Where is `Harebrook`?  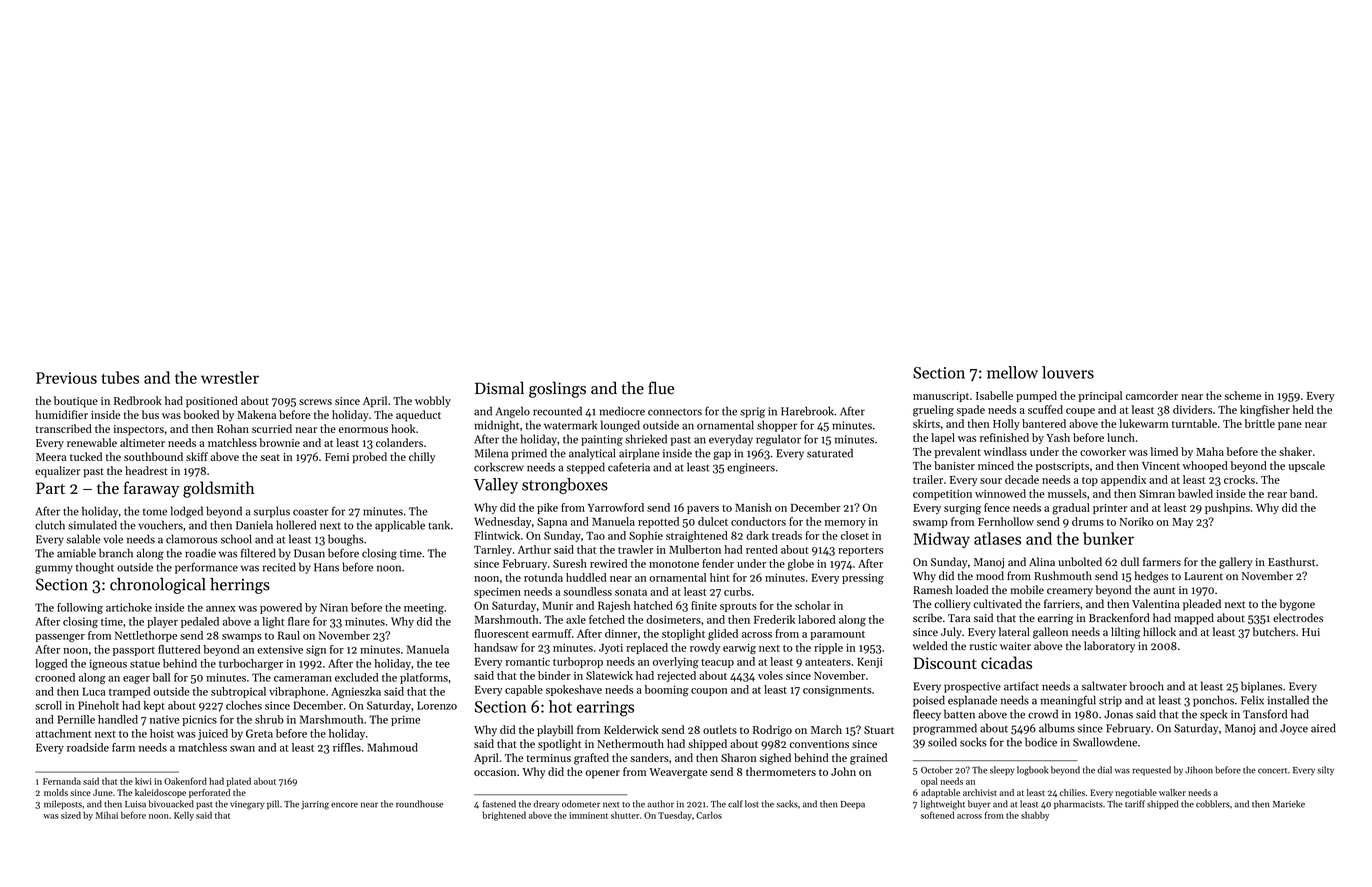 Harebrook is located at coordinates (807, 411).
